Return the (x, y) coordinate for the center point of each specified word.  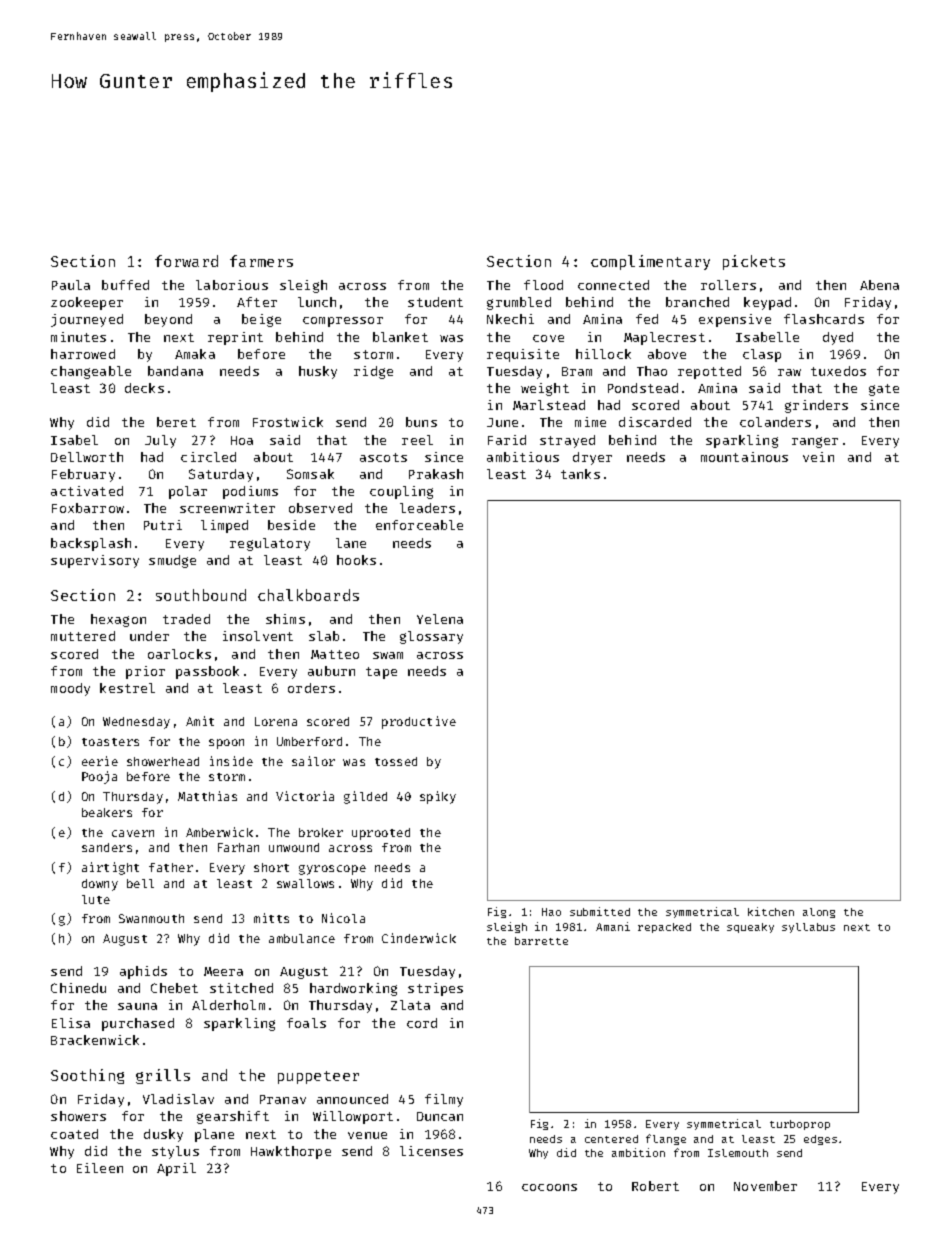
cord (422, 1023)
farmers (261, 261)
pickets (754, 262)
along (819, 913)
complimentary (650, 262)
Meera (223, 971)
